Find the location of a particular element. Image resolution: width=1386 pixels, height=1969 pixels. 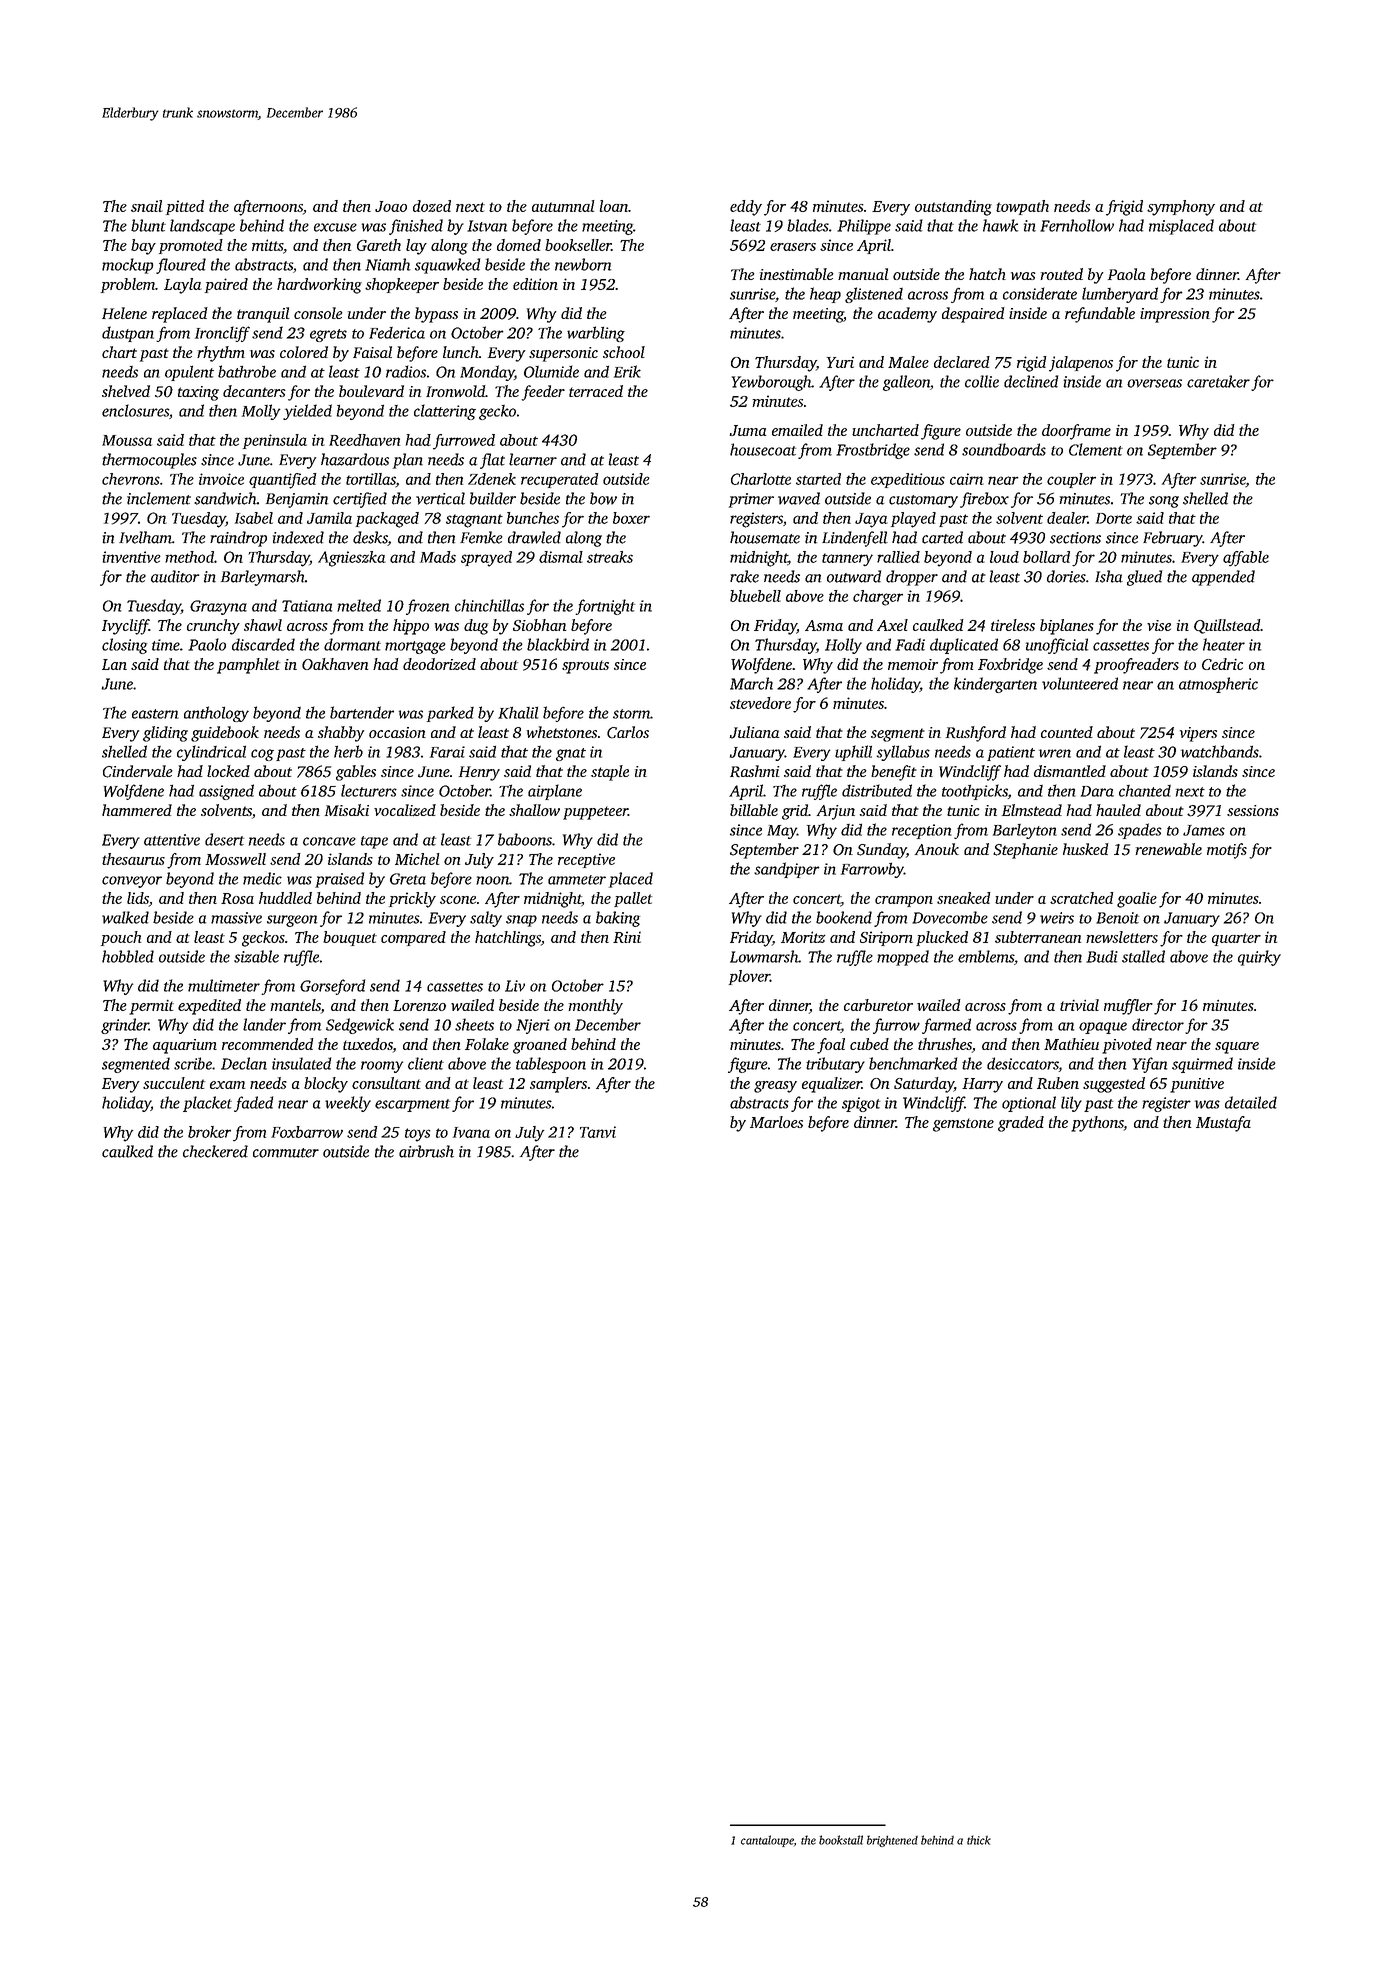

peninsula is located at coordinates (275, 441).
